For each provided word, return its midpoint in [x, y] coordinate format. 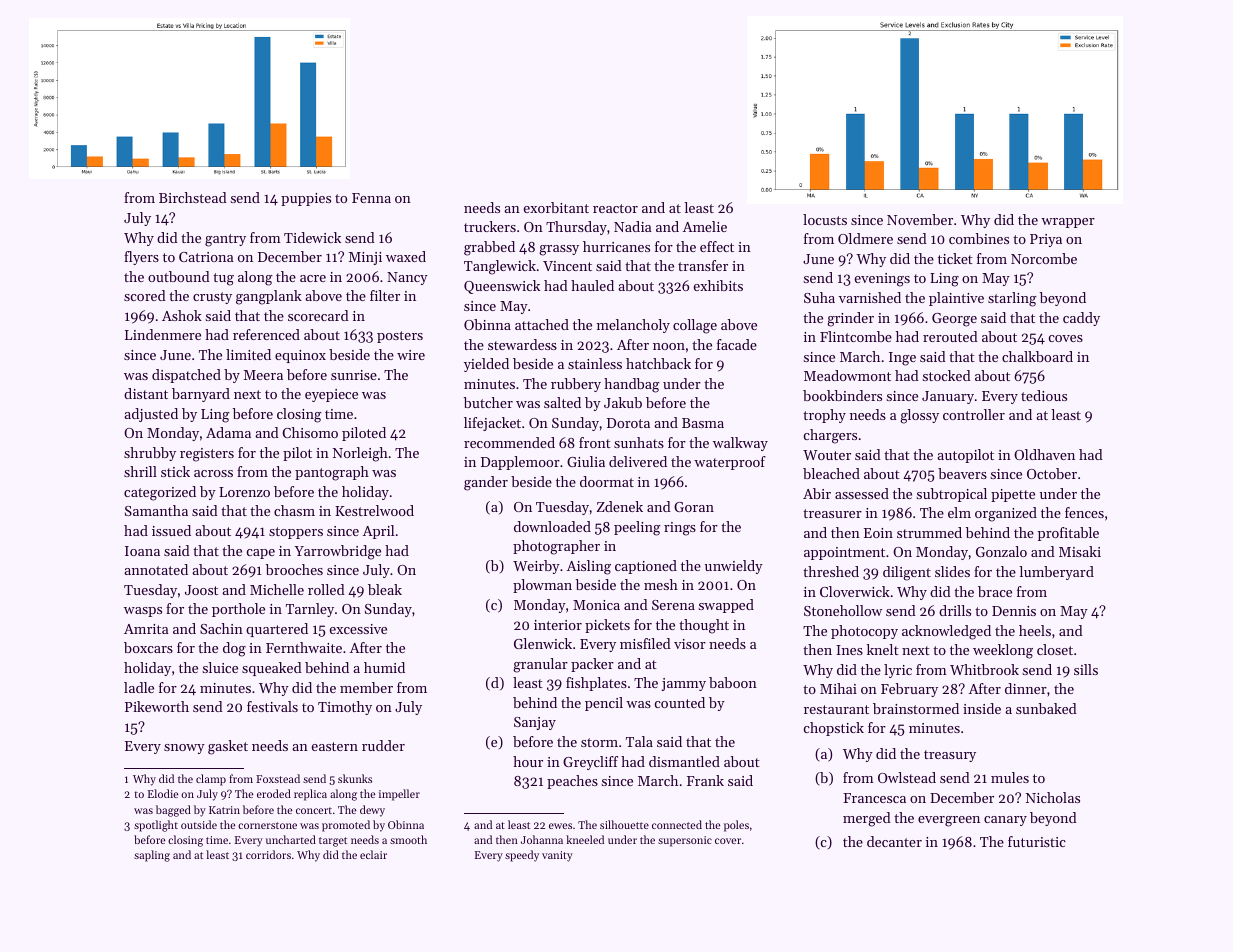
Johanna [542, 839]
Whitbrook [984, 669]
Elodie [163, 793]
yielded [486, 365]
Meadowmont [847, 375]
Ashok [182, 315]
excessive [358, 629]
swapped [726, 606]
